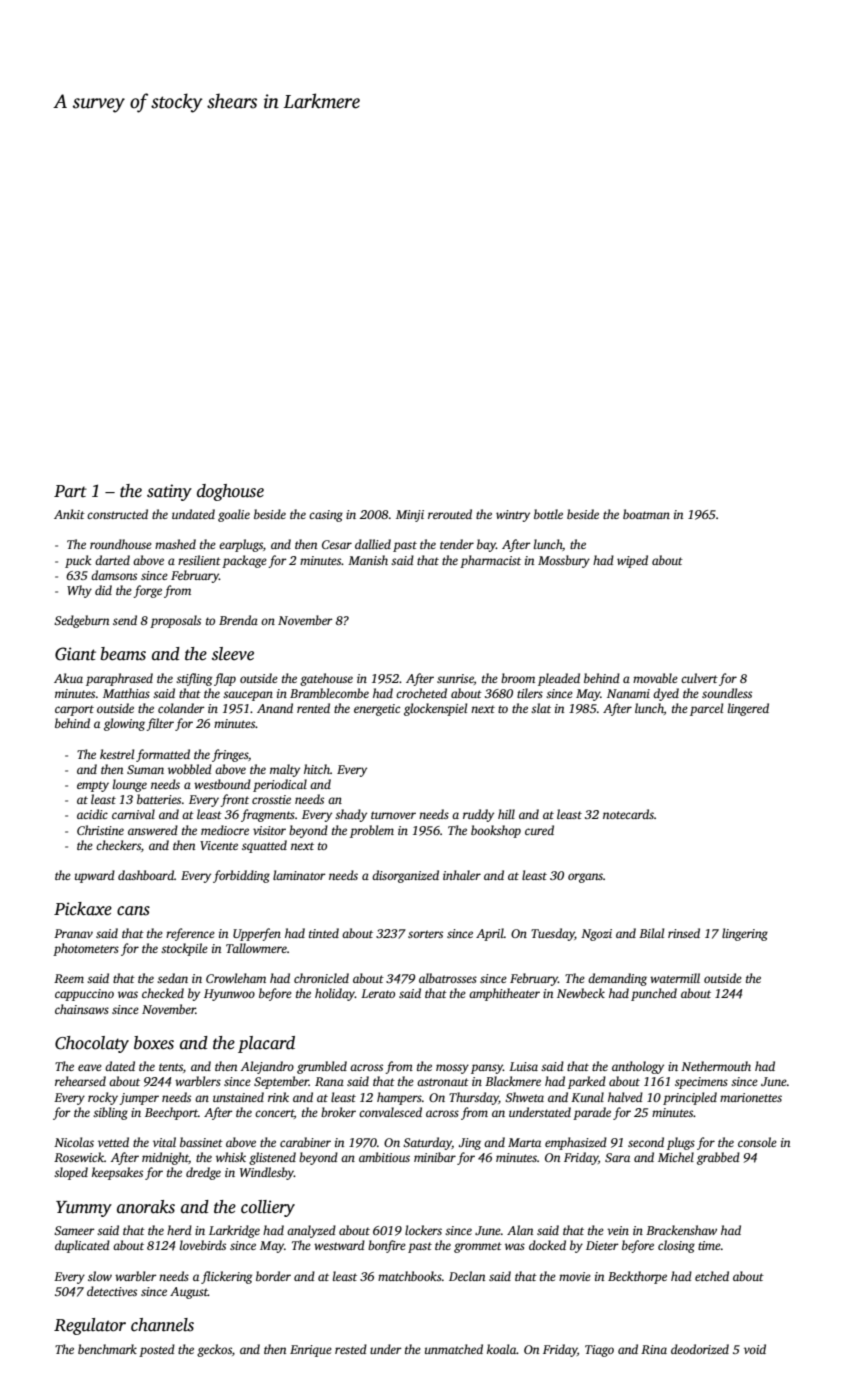 This screenshot has width=849, height=1400. Describe the element at coordinates (157, 1350) in the screenshot. I see `posted` at that location.
